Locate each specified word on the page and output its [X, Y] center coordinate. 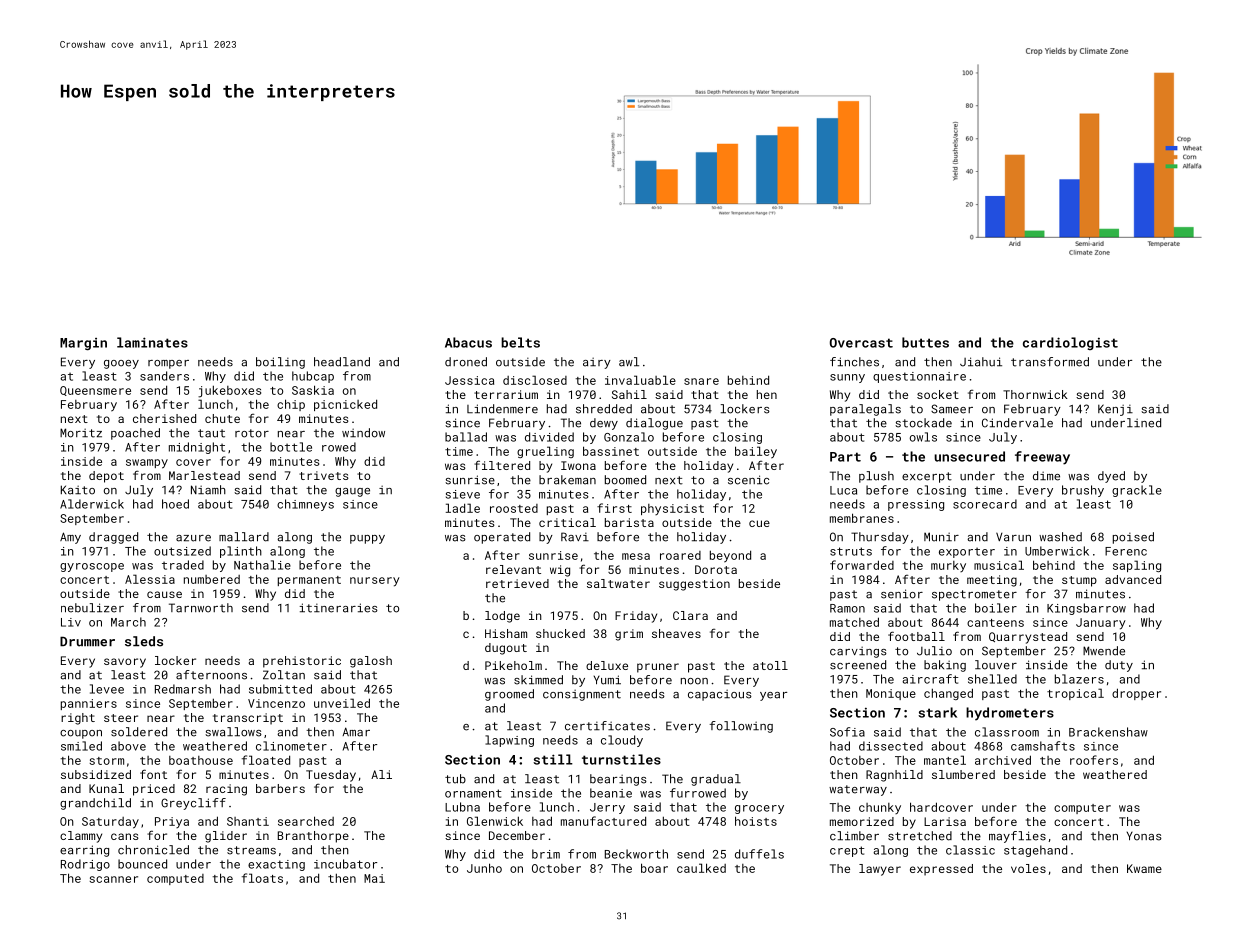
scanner [113, 879]
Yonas [1144, 836]
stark [937, 712]
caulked [701, 868]
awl [629, 362]
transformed [1050, 362]
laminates [152, 342]
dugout [506, 649]
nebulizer [92, 608]
